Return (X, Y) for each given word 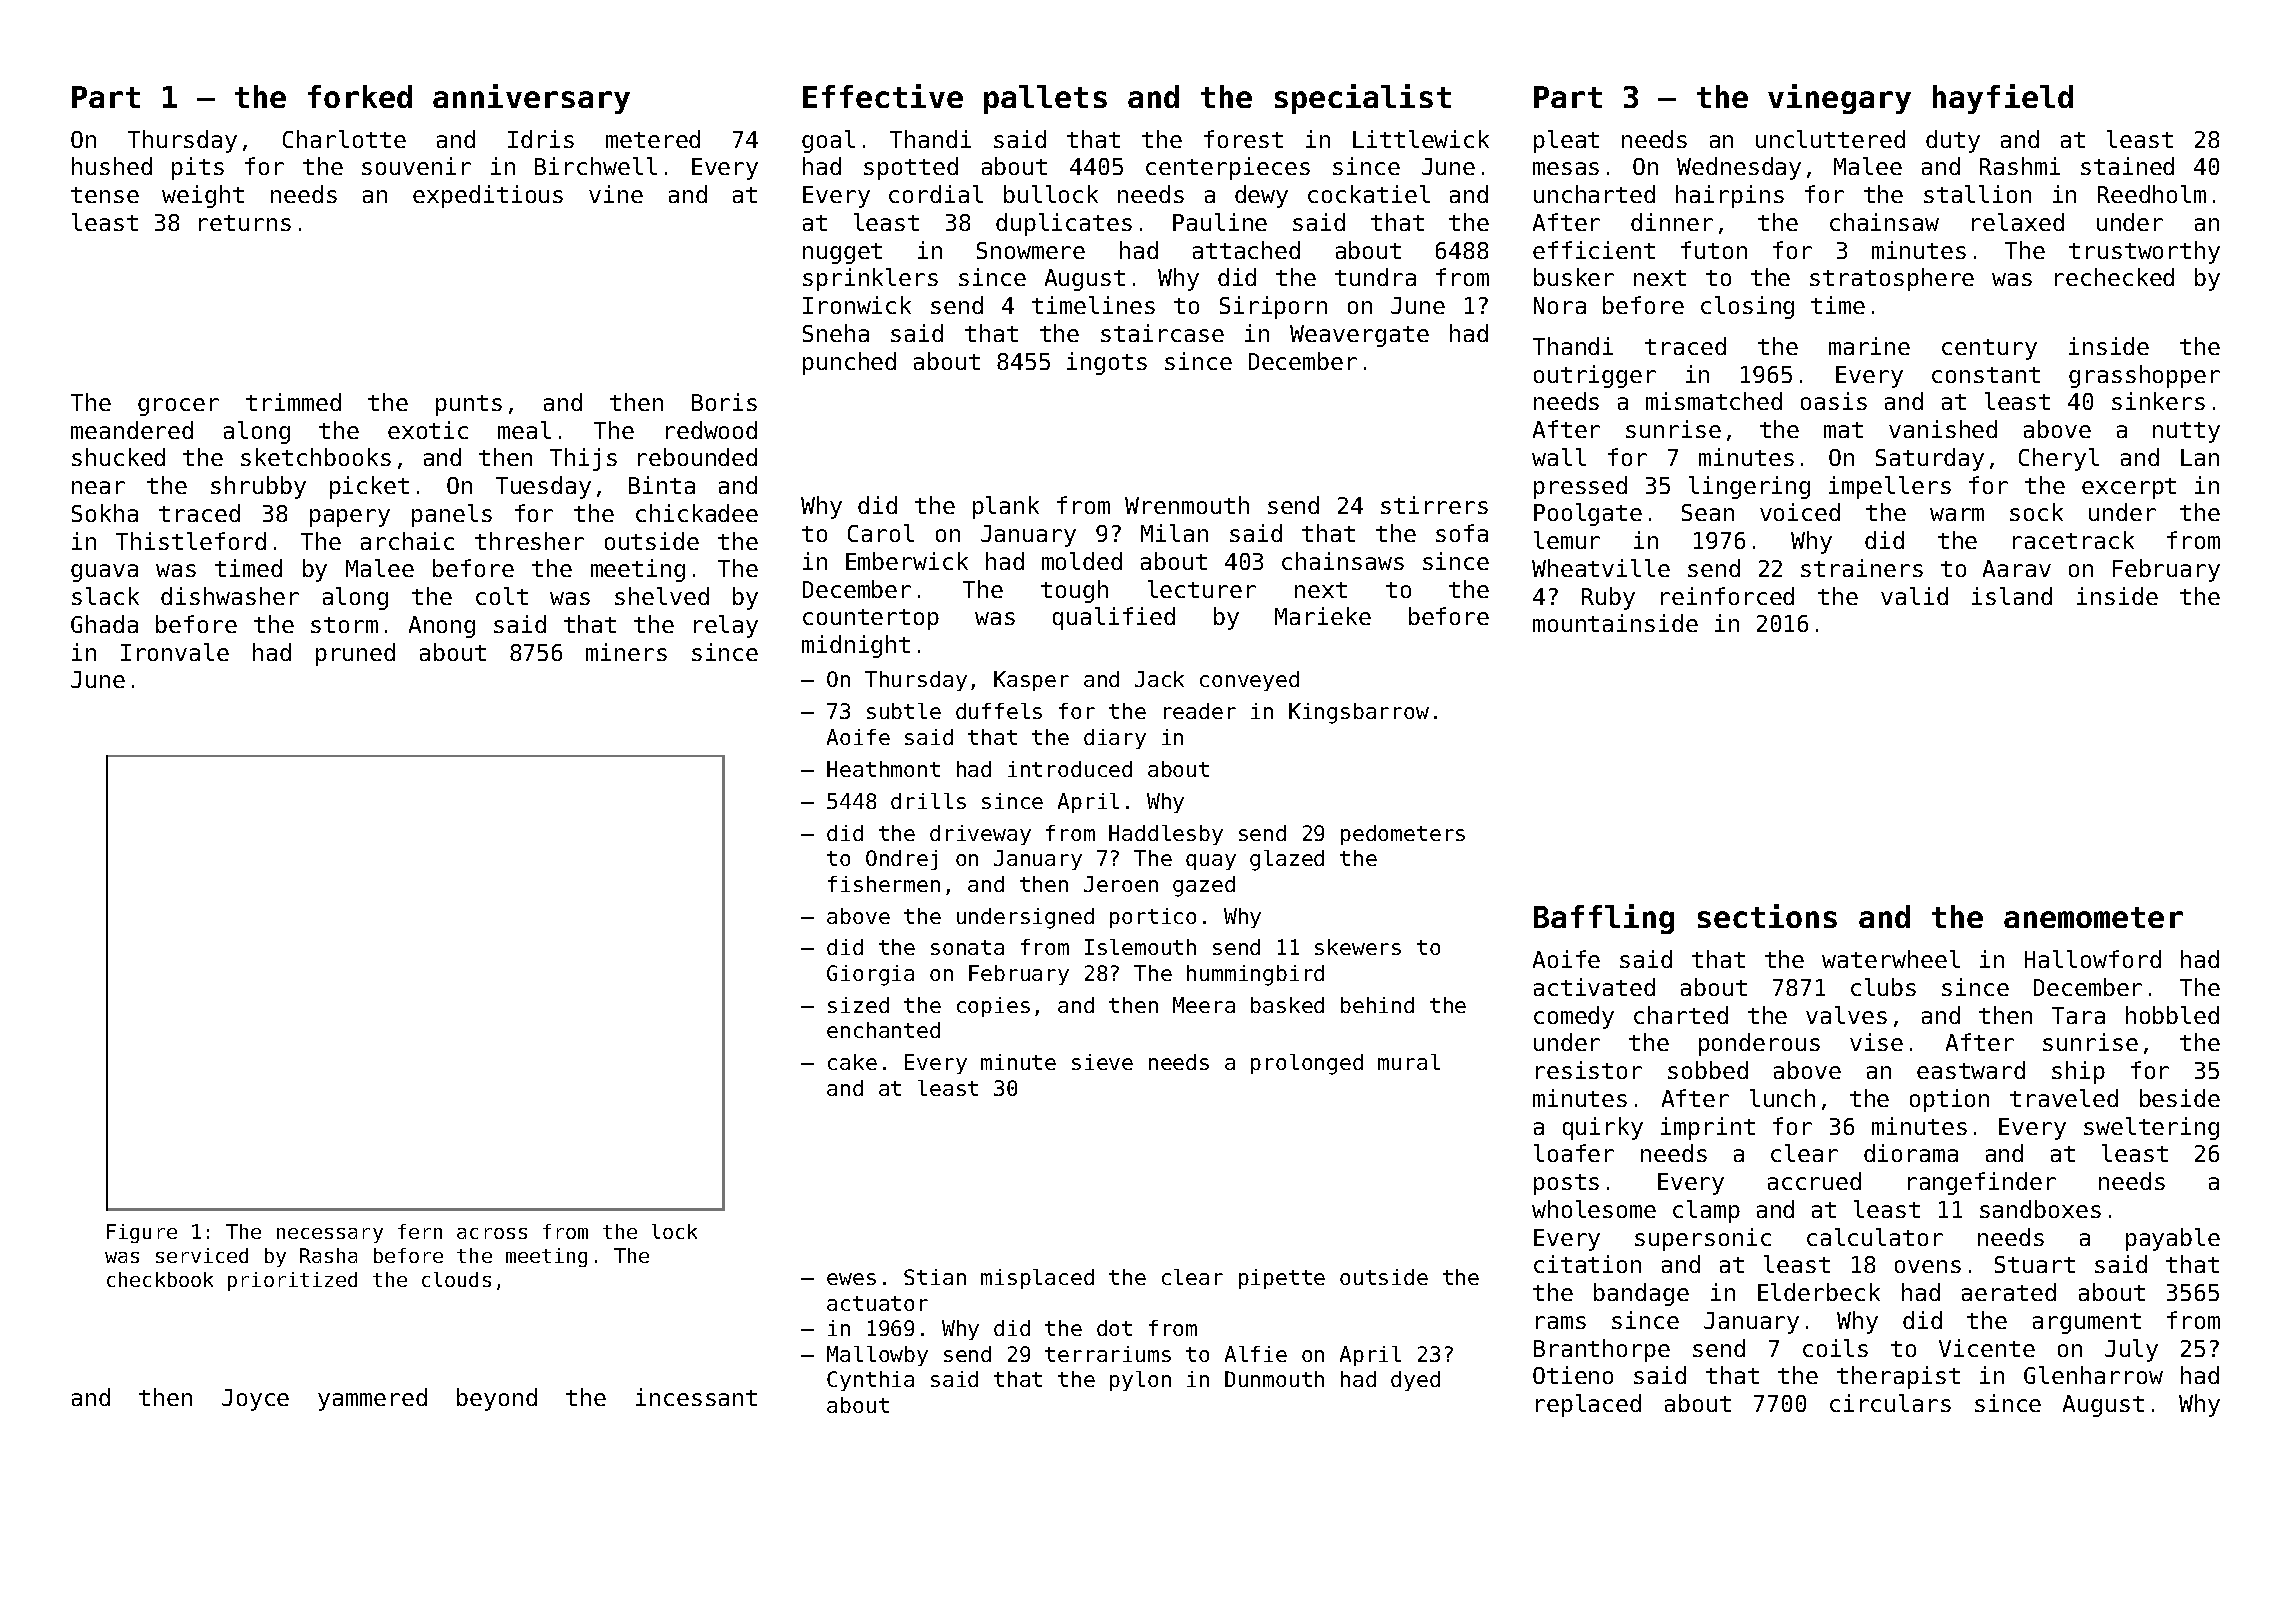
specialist (1363, 99)
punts (469, 405)
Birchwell (596, 166)
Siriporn (1273, 307)
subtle (904, 711)
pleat (1566, 141)
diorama (1911, 1153)
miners (626, 652)
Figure (142, 1233)
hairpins (1730, 196)
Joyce (255, 1400)
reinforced (1727, 596)
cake (852, 1062)
